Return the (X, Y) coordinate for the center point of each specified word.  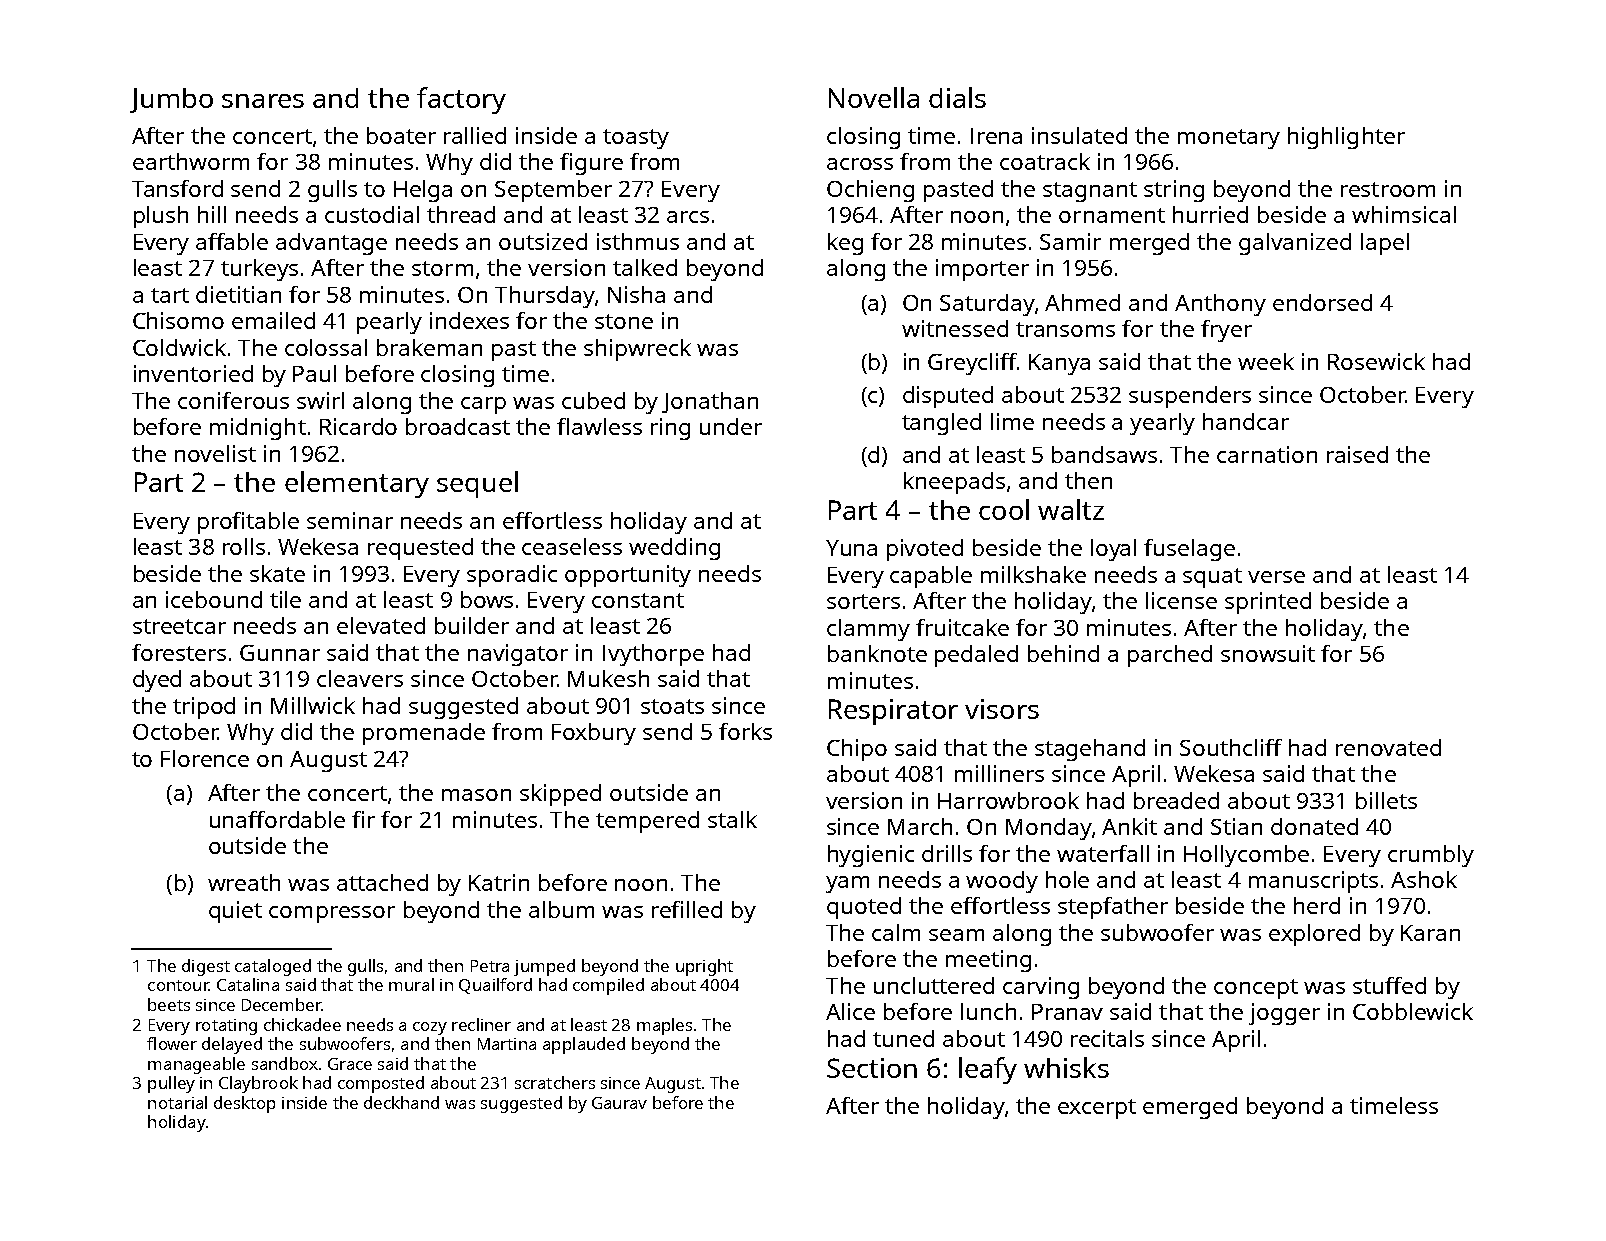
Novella (874, 97)
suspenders (1190, 397)
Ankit (1129, 826)
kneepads (954, 483)
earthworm (191, 161)
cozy (430, 1028)
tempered (647, 822)
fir (363, 819)
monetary (1229, 139)
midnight (258, 429)
